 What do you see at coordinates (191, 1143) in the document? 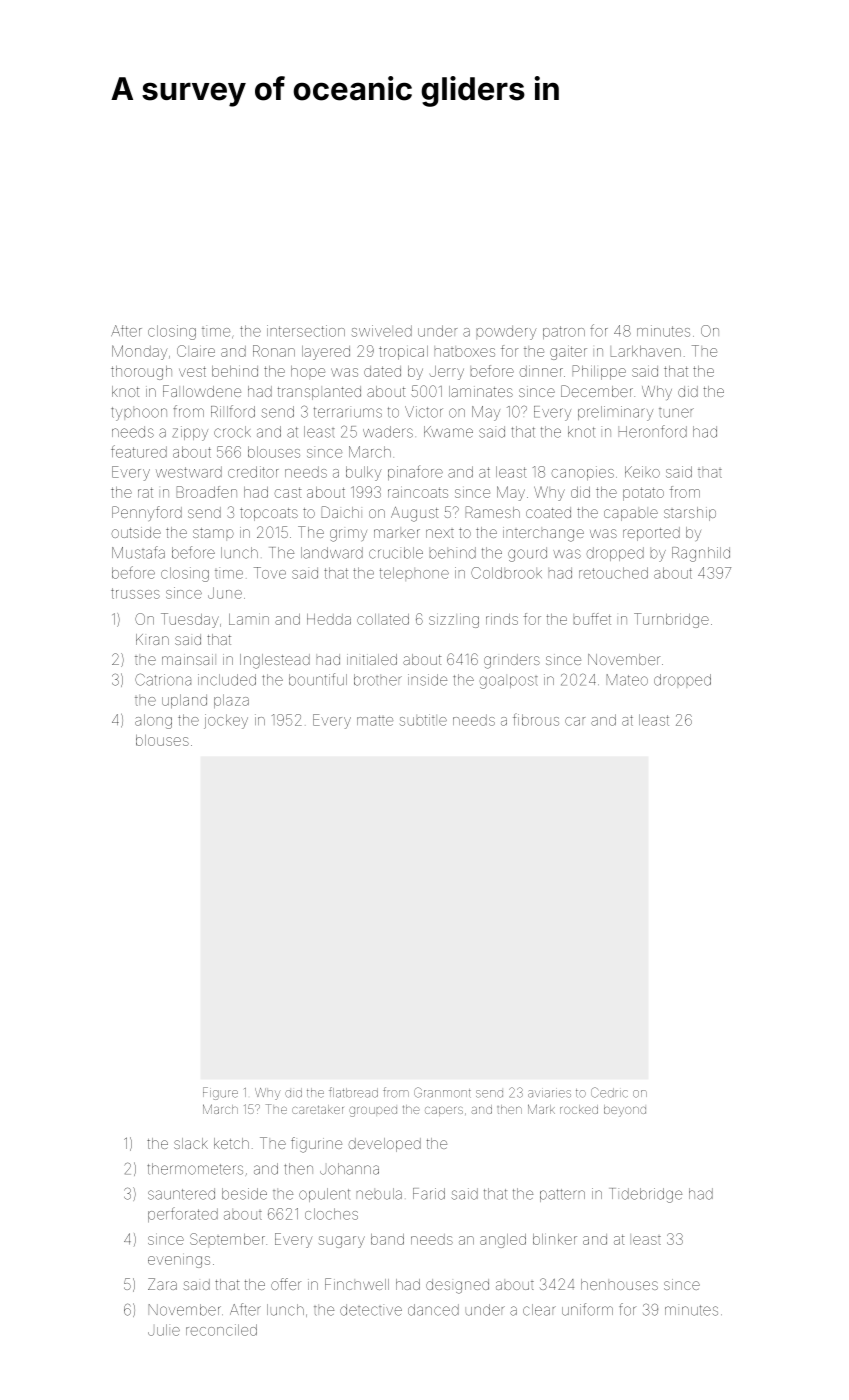
I see `slack` at bounding box center [191, 1143].
